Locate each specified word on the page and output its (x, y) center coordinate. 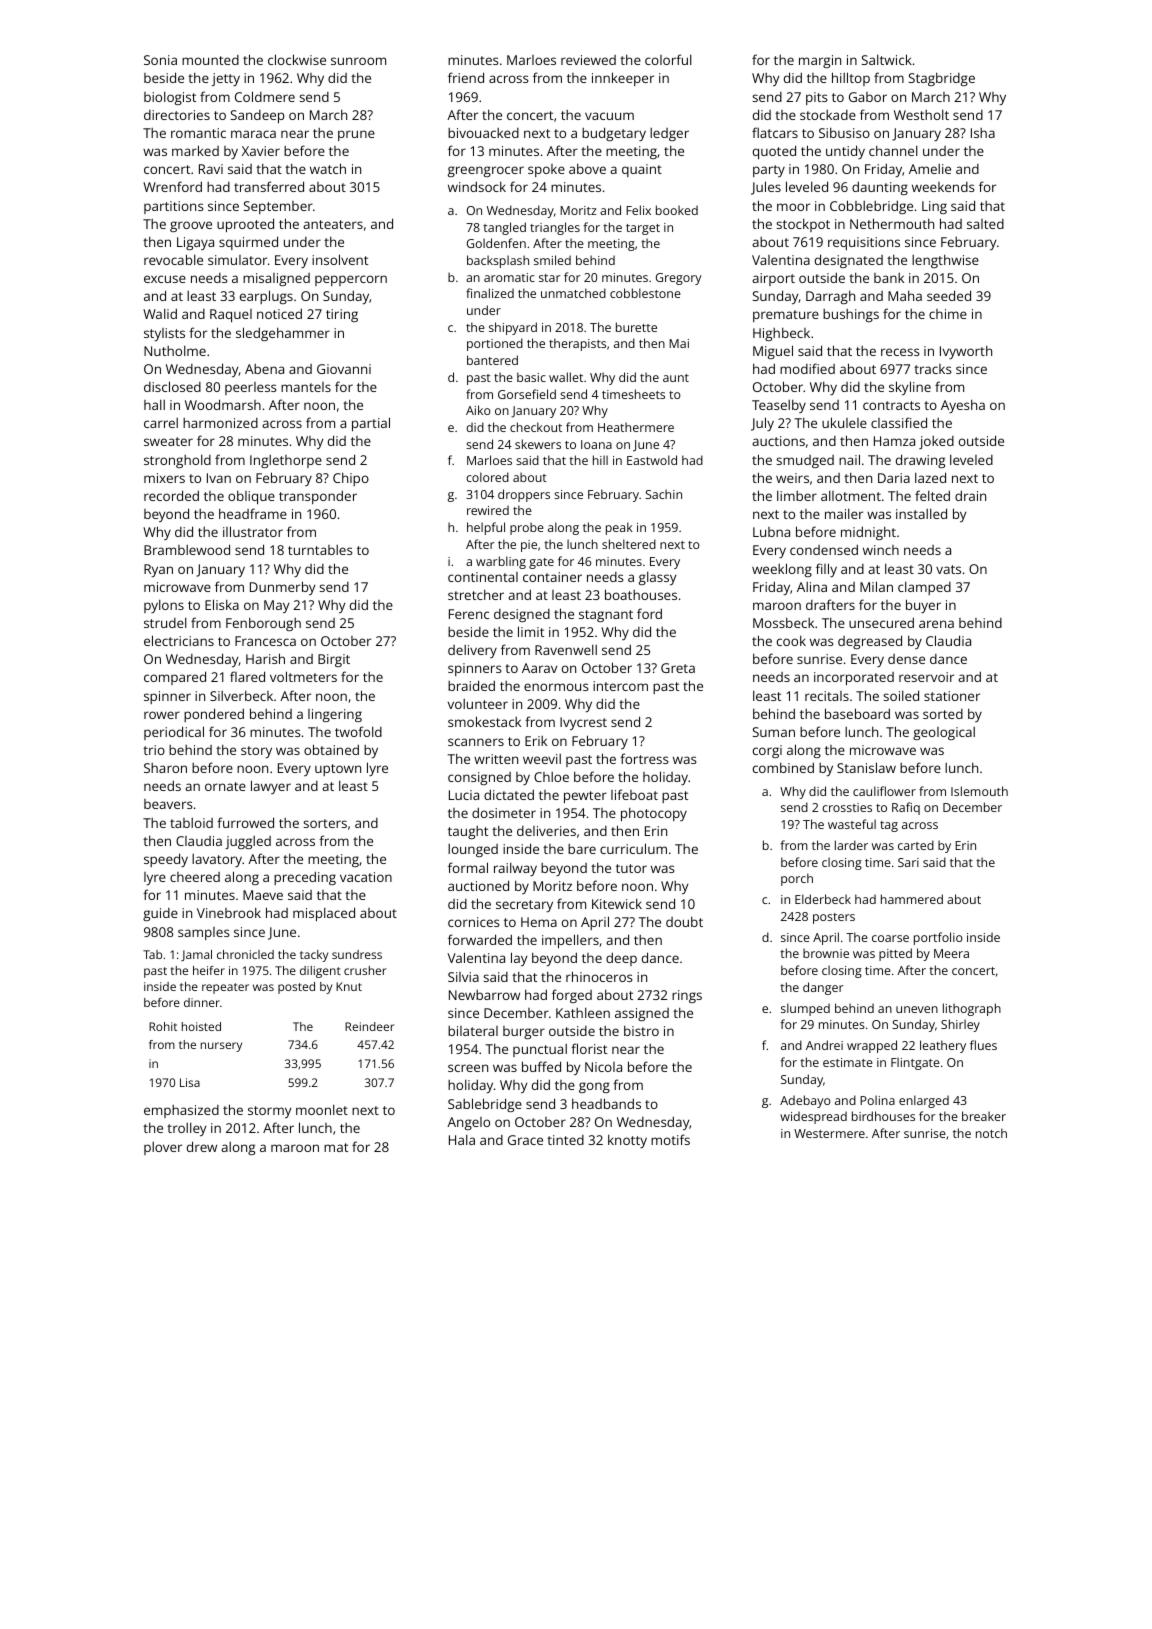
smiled (552, 260)
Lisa (190, 1082)
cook (791, 641)
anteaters (333, 224)
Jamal (196, 955)
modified (807, 368)
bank (889, 278)
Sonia (160, 60)
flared (247, 676)
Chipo (351, 479)
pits (816, 98)
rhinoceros (599, 976)
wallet (566, 377)
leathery (943, 1046)
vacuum (609, 116)
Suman (774, 732)
